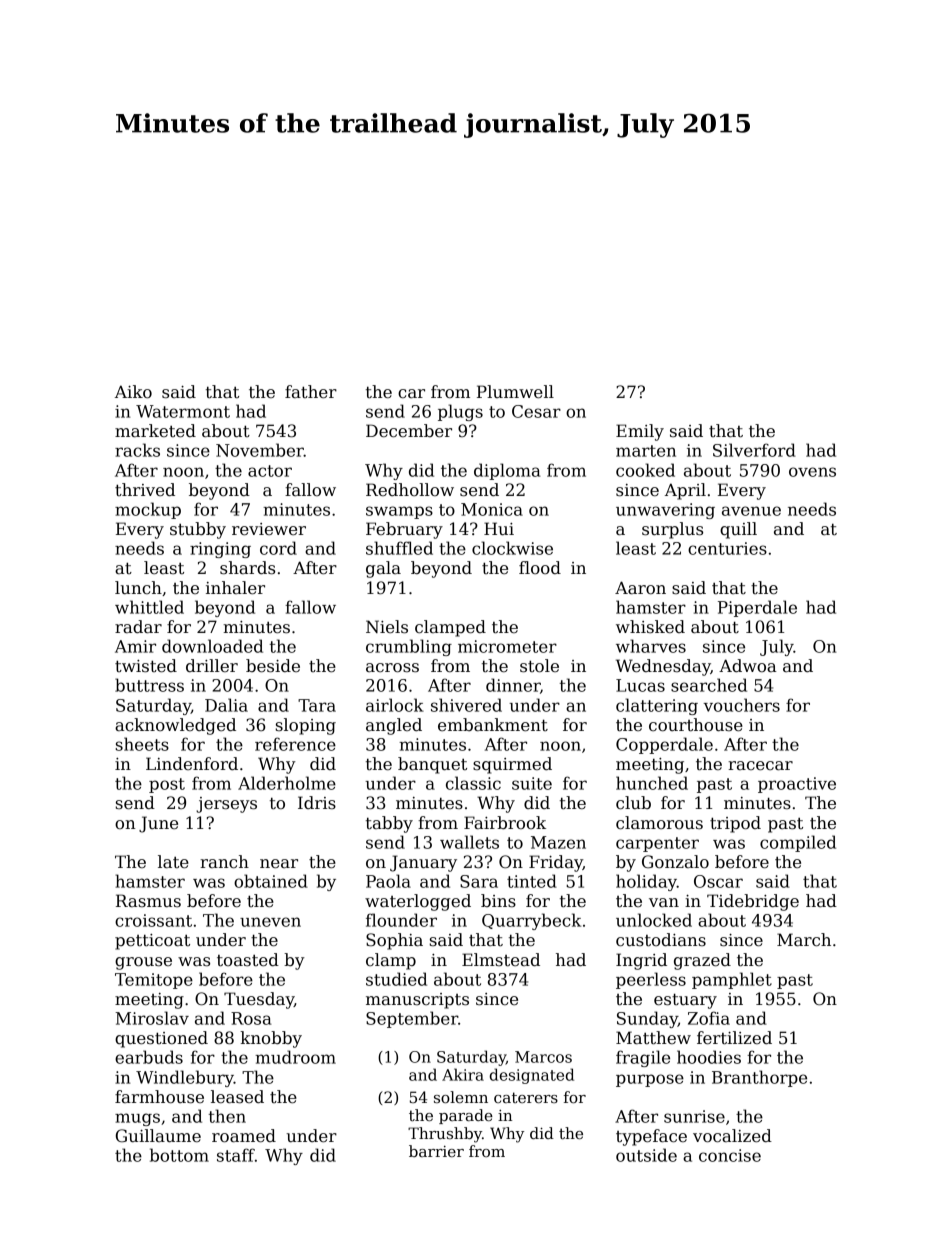  I want to click on racecar, so click(760, 766).
